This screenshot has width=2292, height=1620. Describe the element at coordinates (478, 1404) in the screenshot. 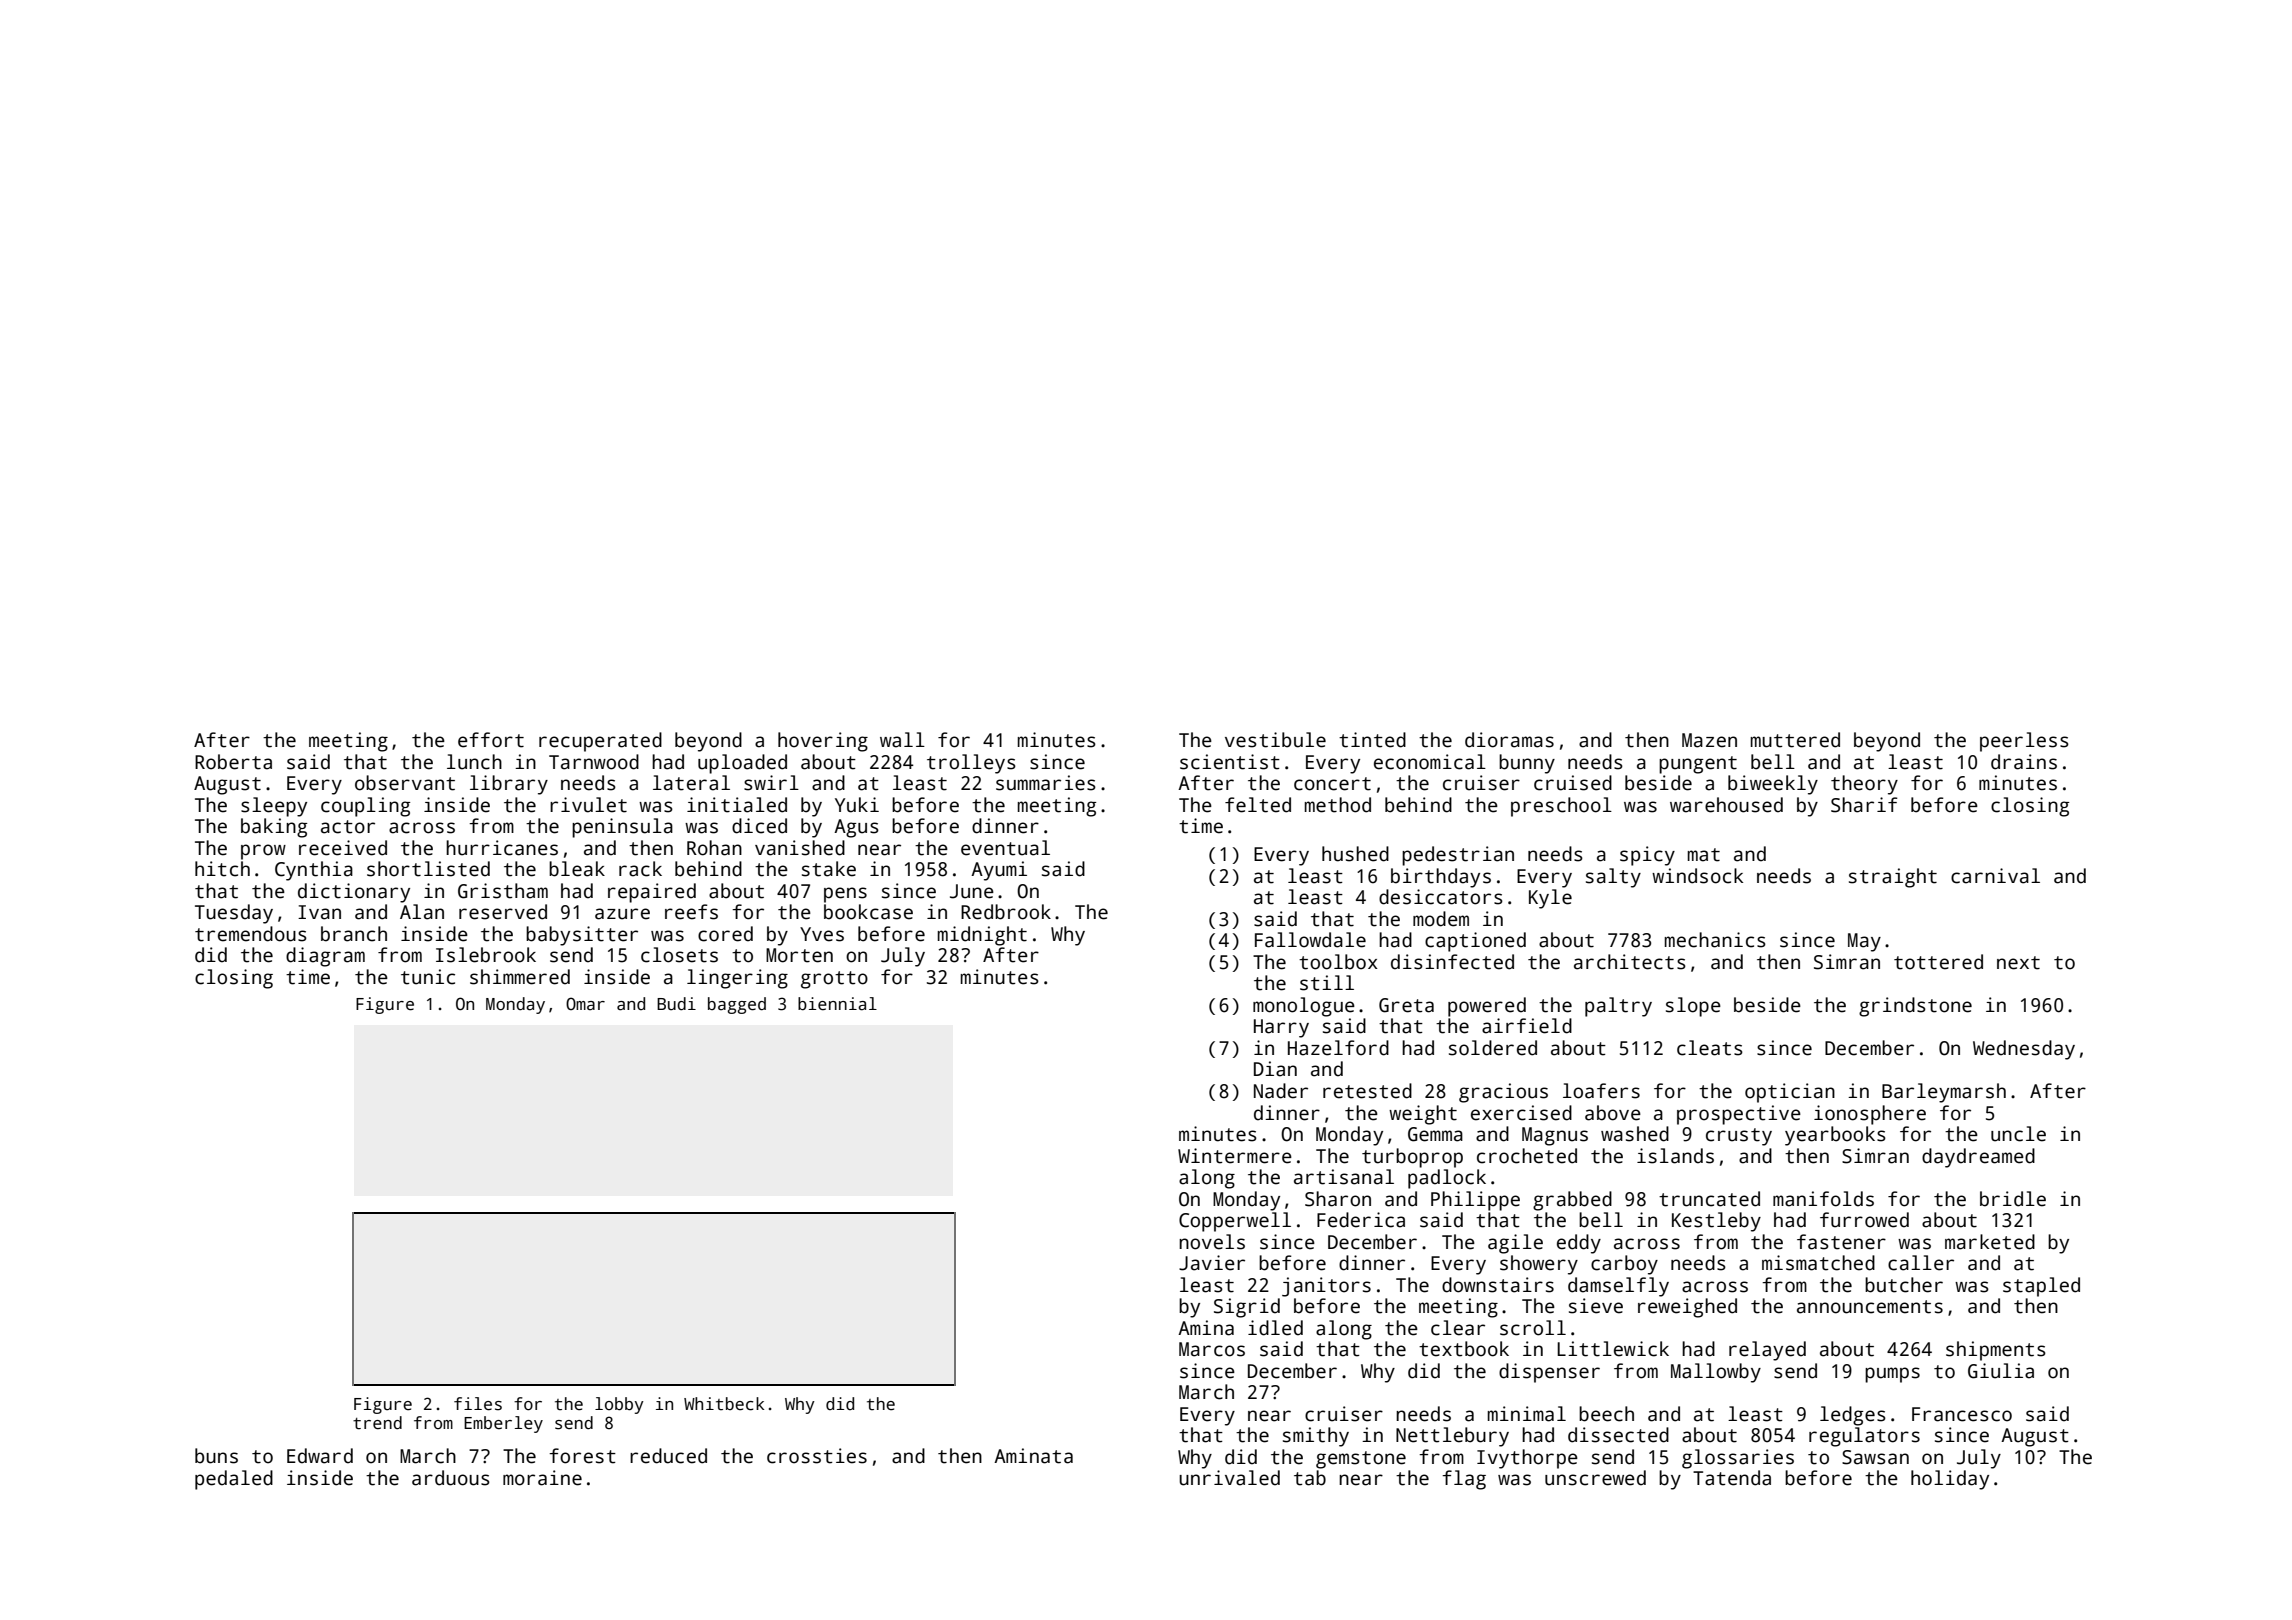

I see `files` at that location.
